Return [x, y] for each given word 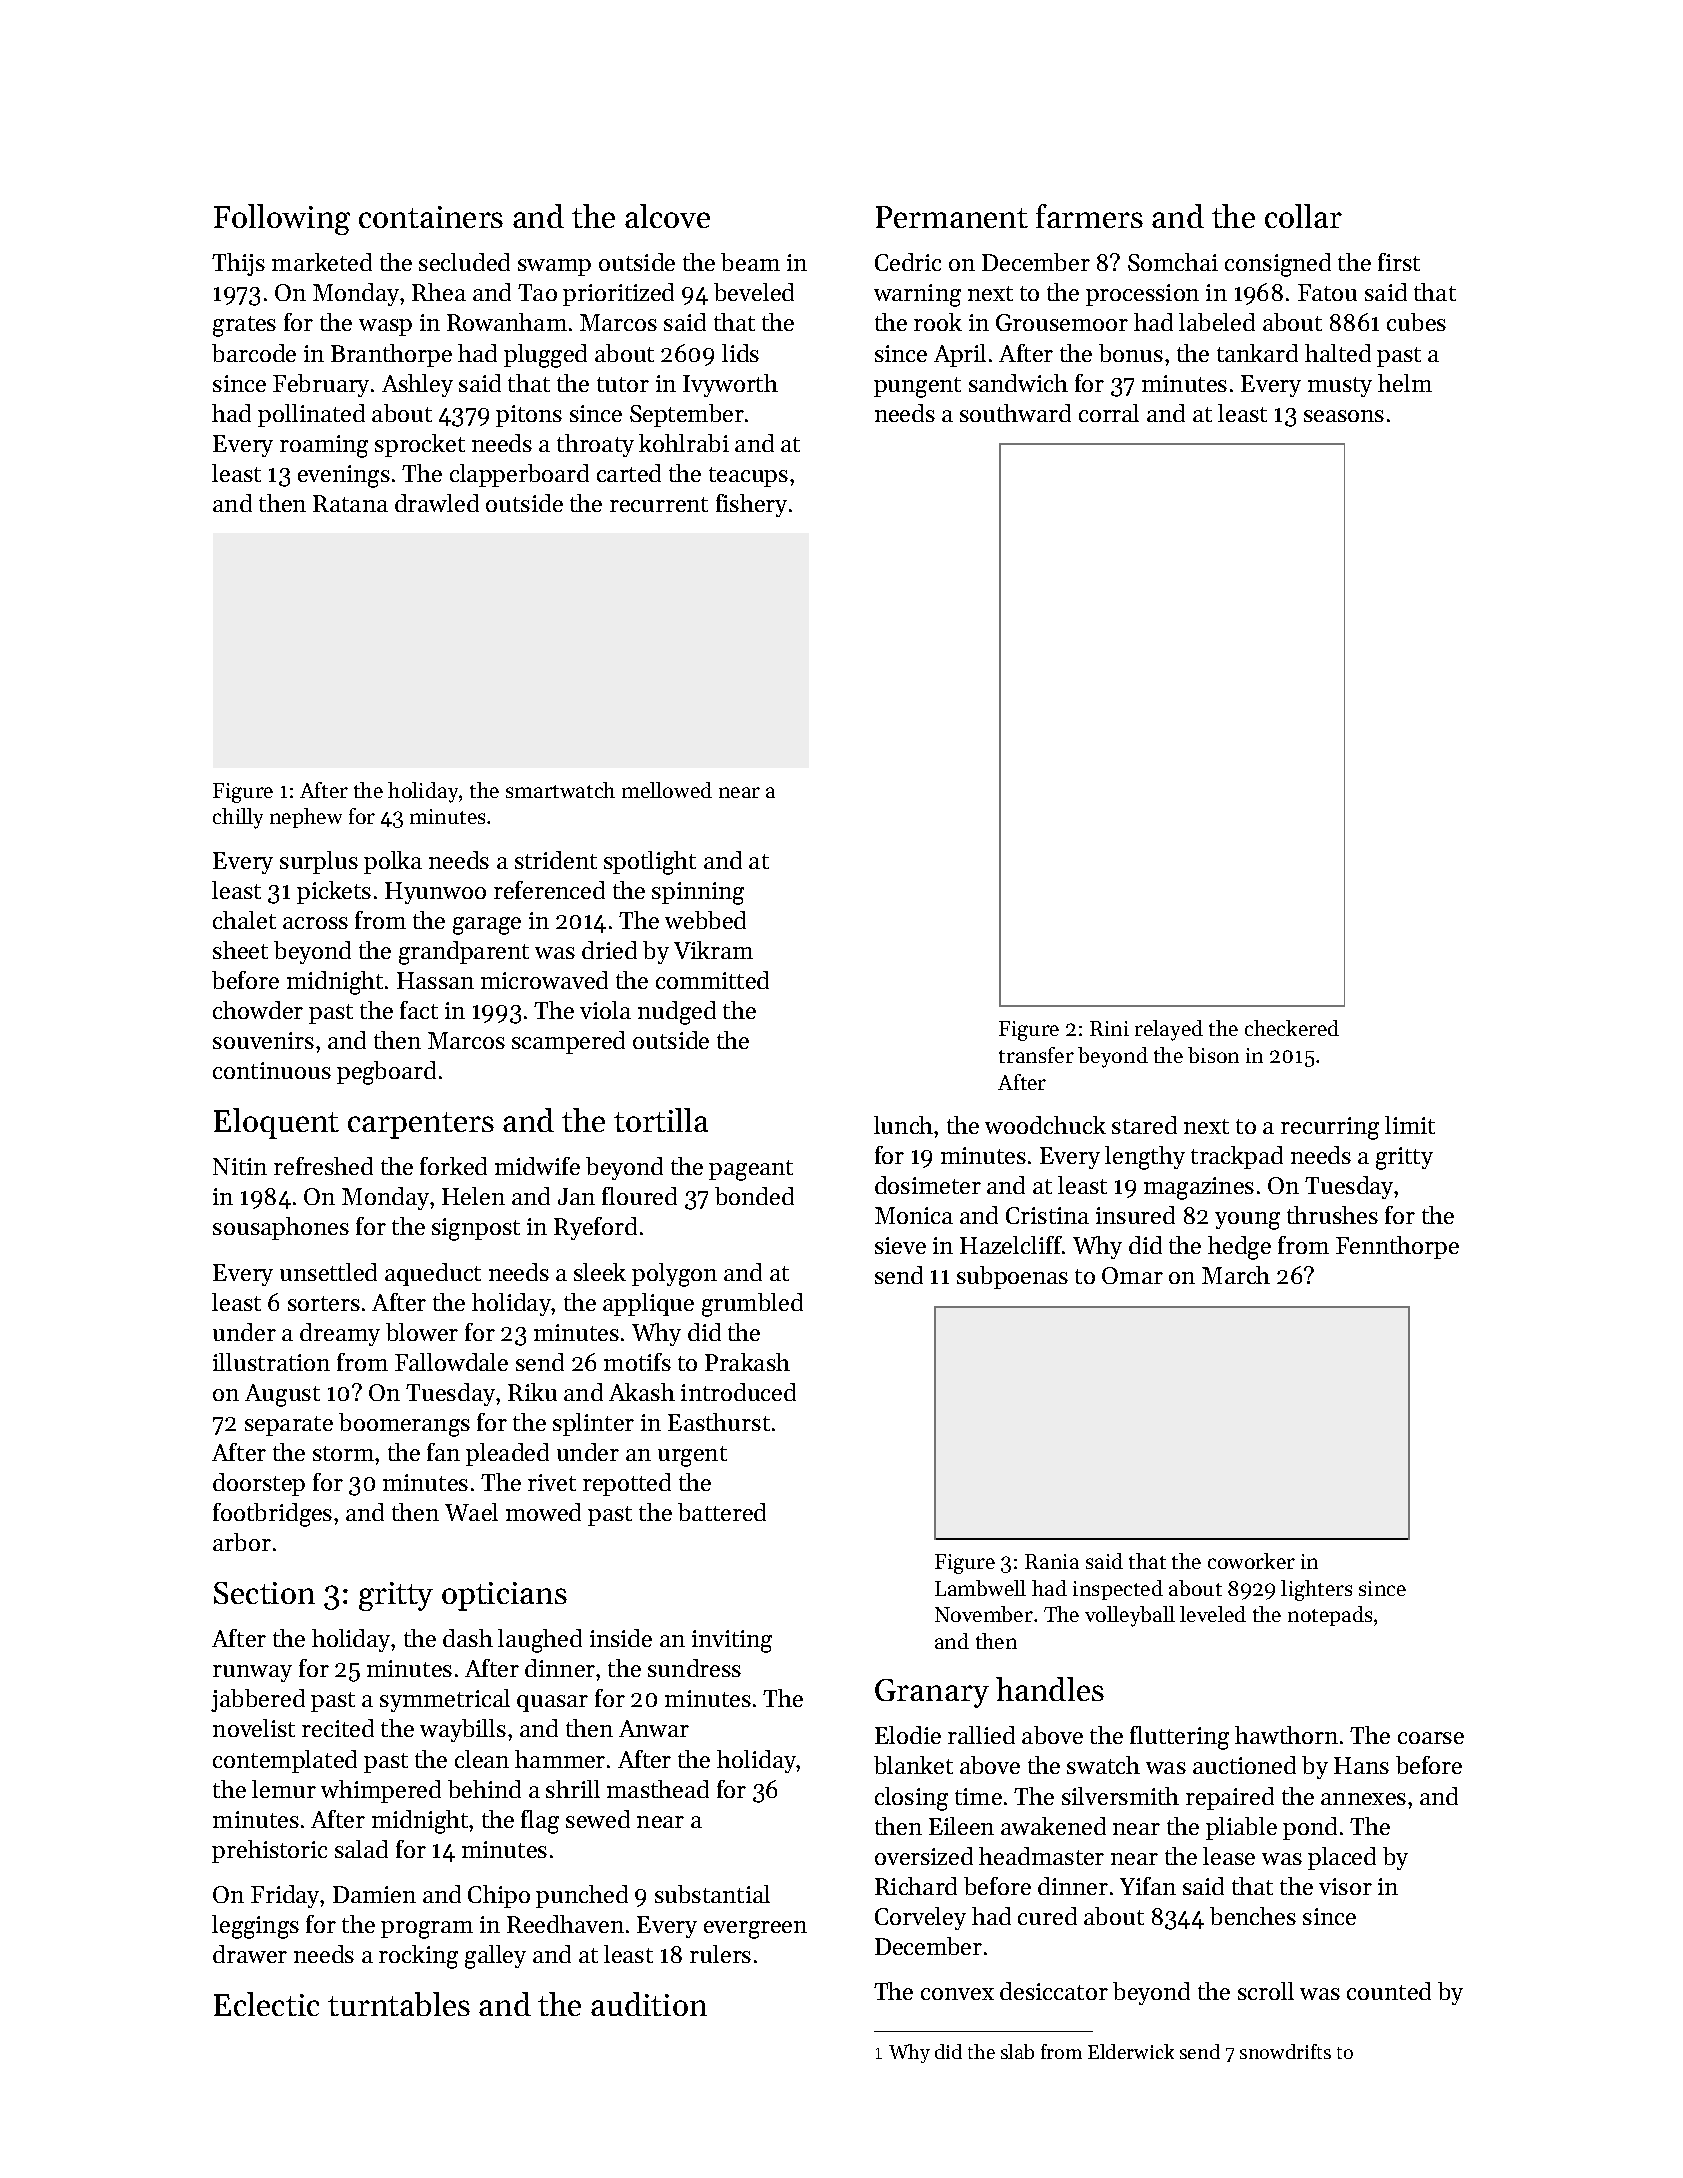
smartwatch [560, 790]
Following [282, 219]
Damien [374, 1894]
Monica [914, 1215]
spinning [698, 893]
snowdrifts [1285, 2051]
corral [1109, 413]
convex [957, 1994]
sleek [600, 1272]
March [1236, 1275]
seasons [1344, 416]
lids [740, 353]
